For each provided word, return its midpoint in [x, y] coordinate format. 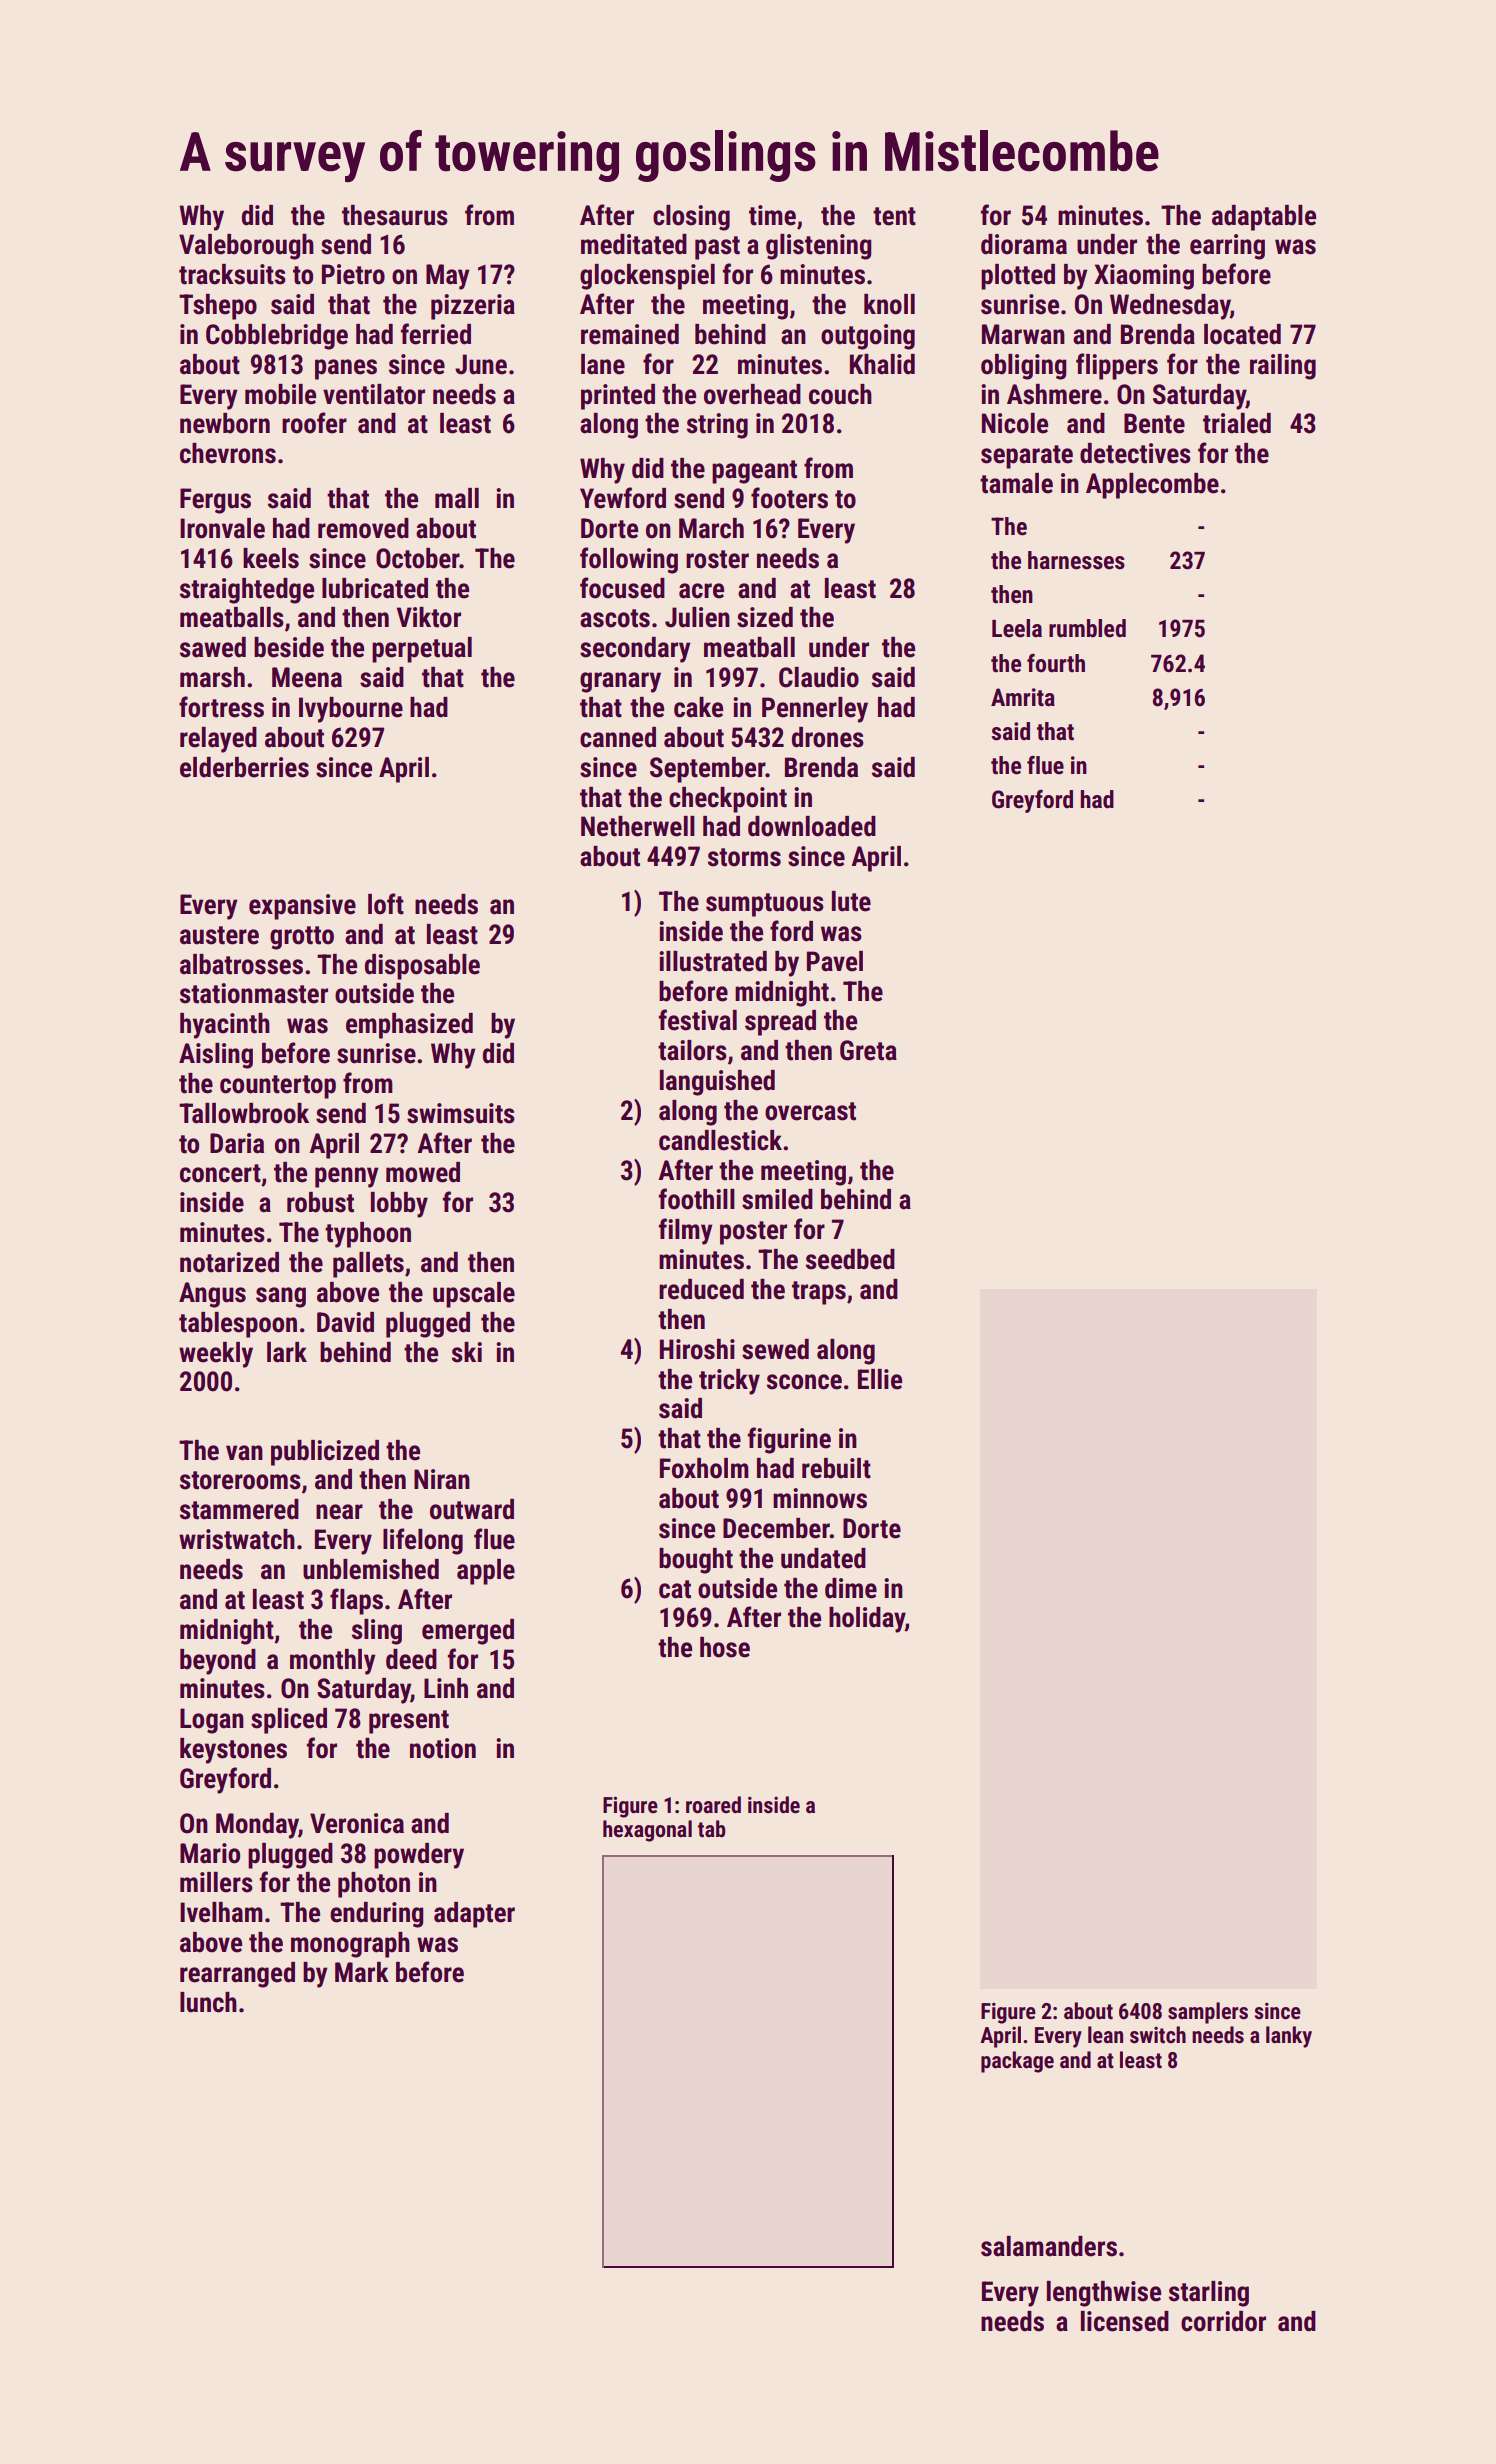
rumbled [1087, 628]
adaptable [1264, 218]
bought [696, 1561]
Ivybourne [351, 710]
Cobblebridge [277, 337]
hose [725, 1647]
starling [1209, 2294]
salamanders [1049, 2246]
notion [443, 1748]
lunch [208, 2002]
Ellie [880, 1379]
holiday [867, 1620]
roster [717, 559]
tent [894, 216]
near [339, 1512]
